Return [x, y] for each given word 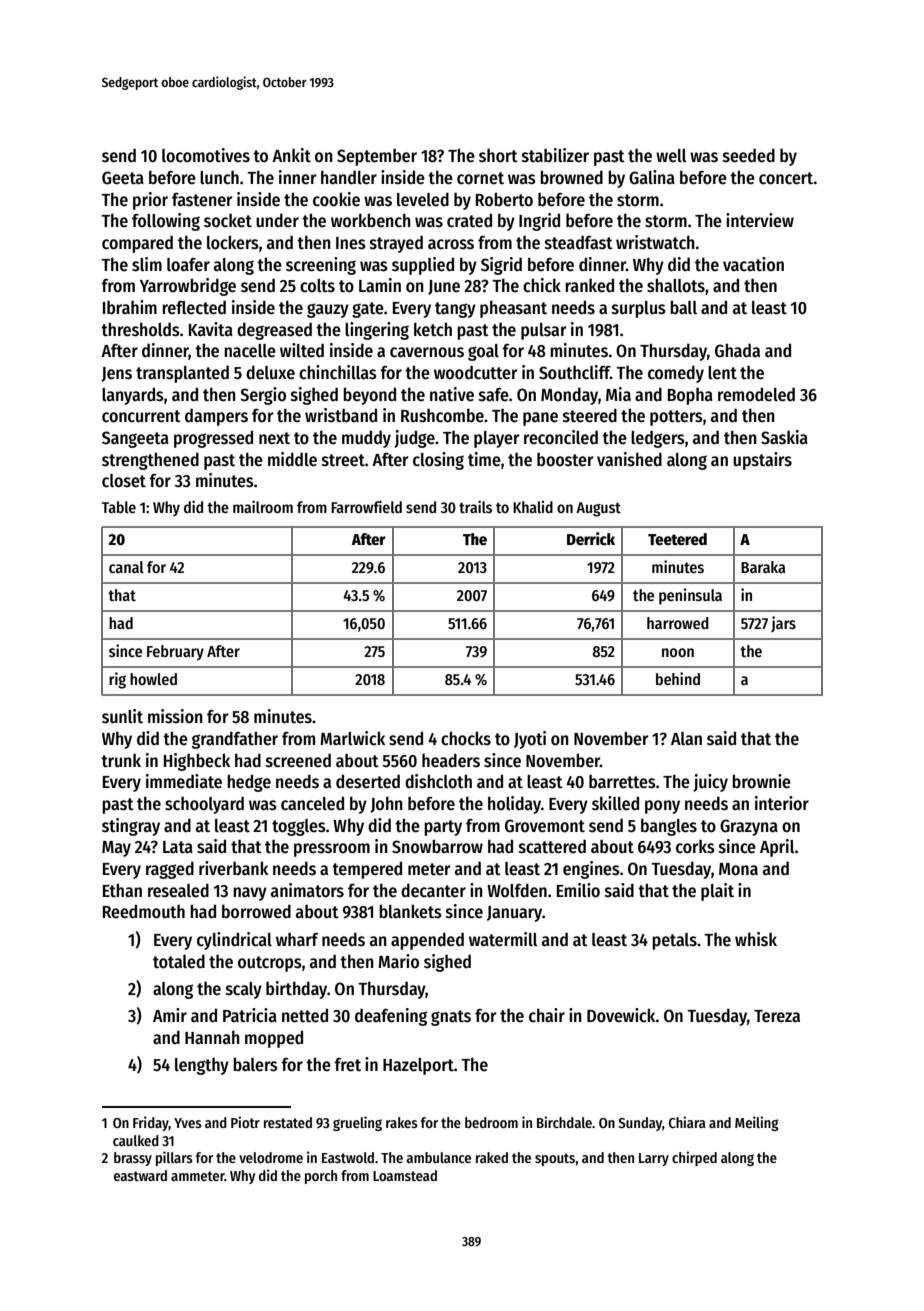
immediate [184, 781]
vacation [753, 264]
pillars [174, 1158]
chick [542, 285]
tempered [367, 870]
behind [678, 678]
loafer [188, 265]
